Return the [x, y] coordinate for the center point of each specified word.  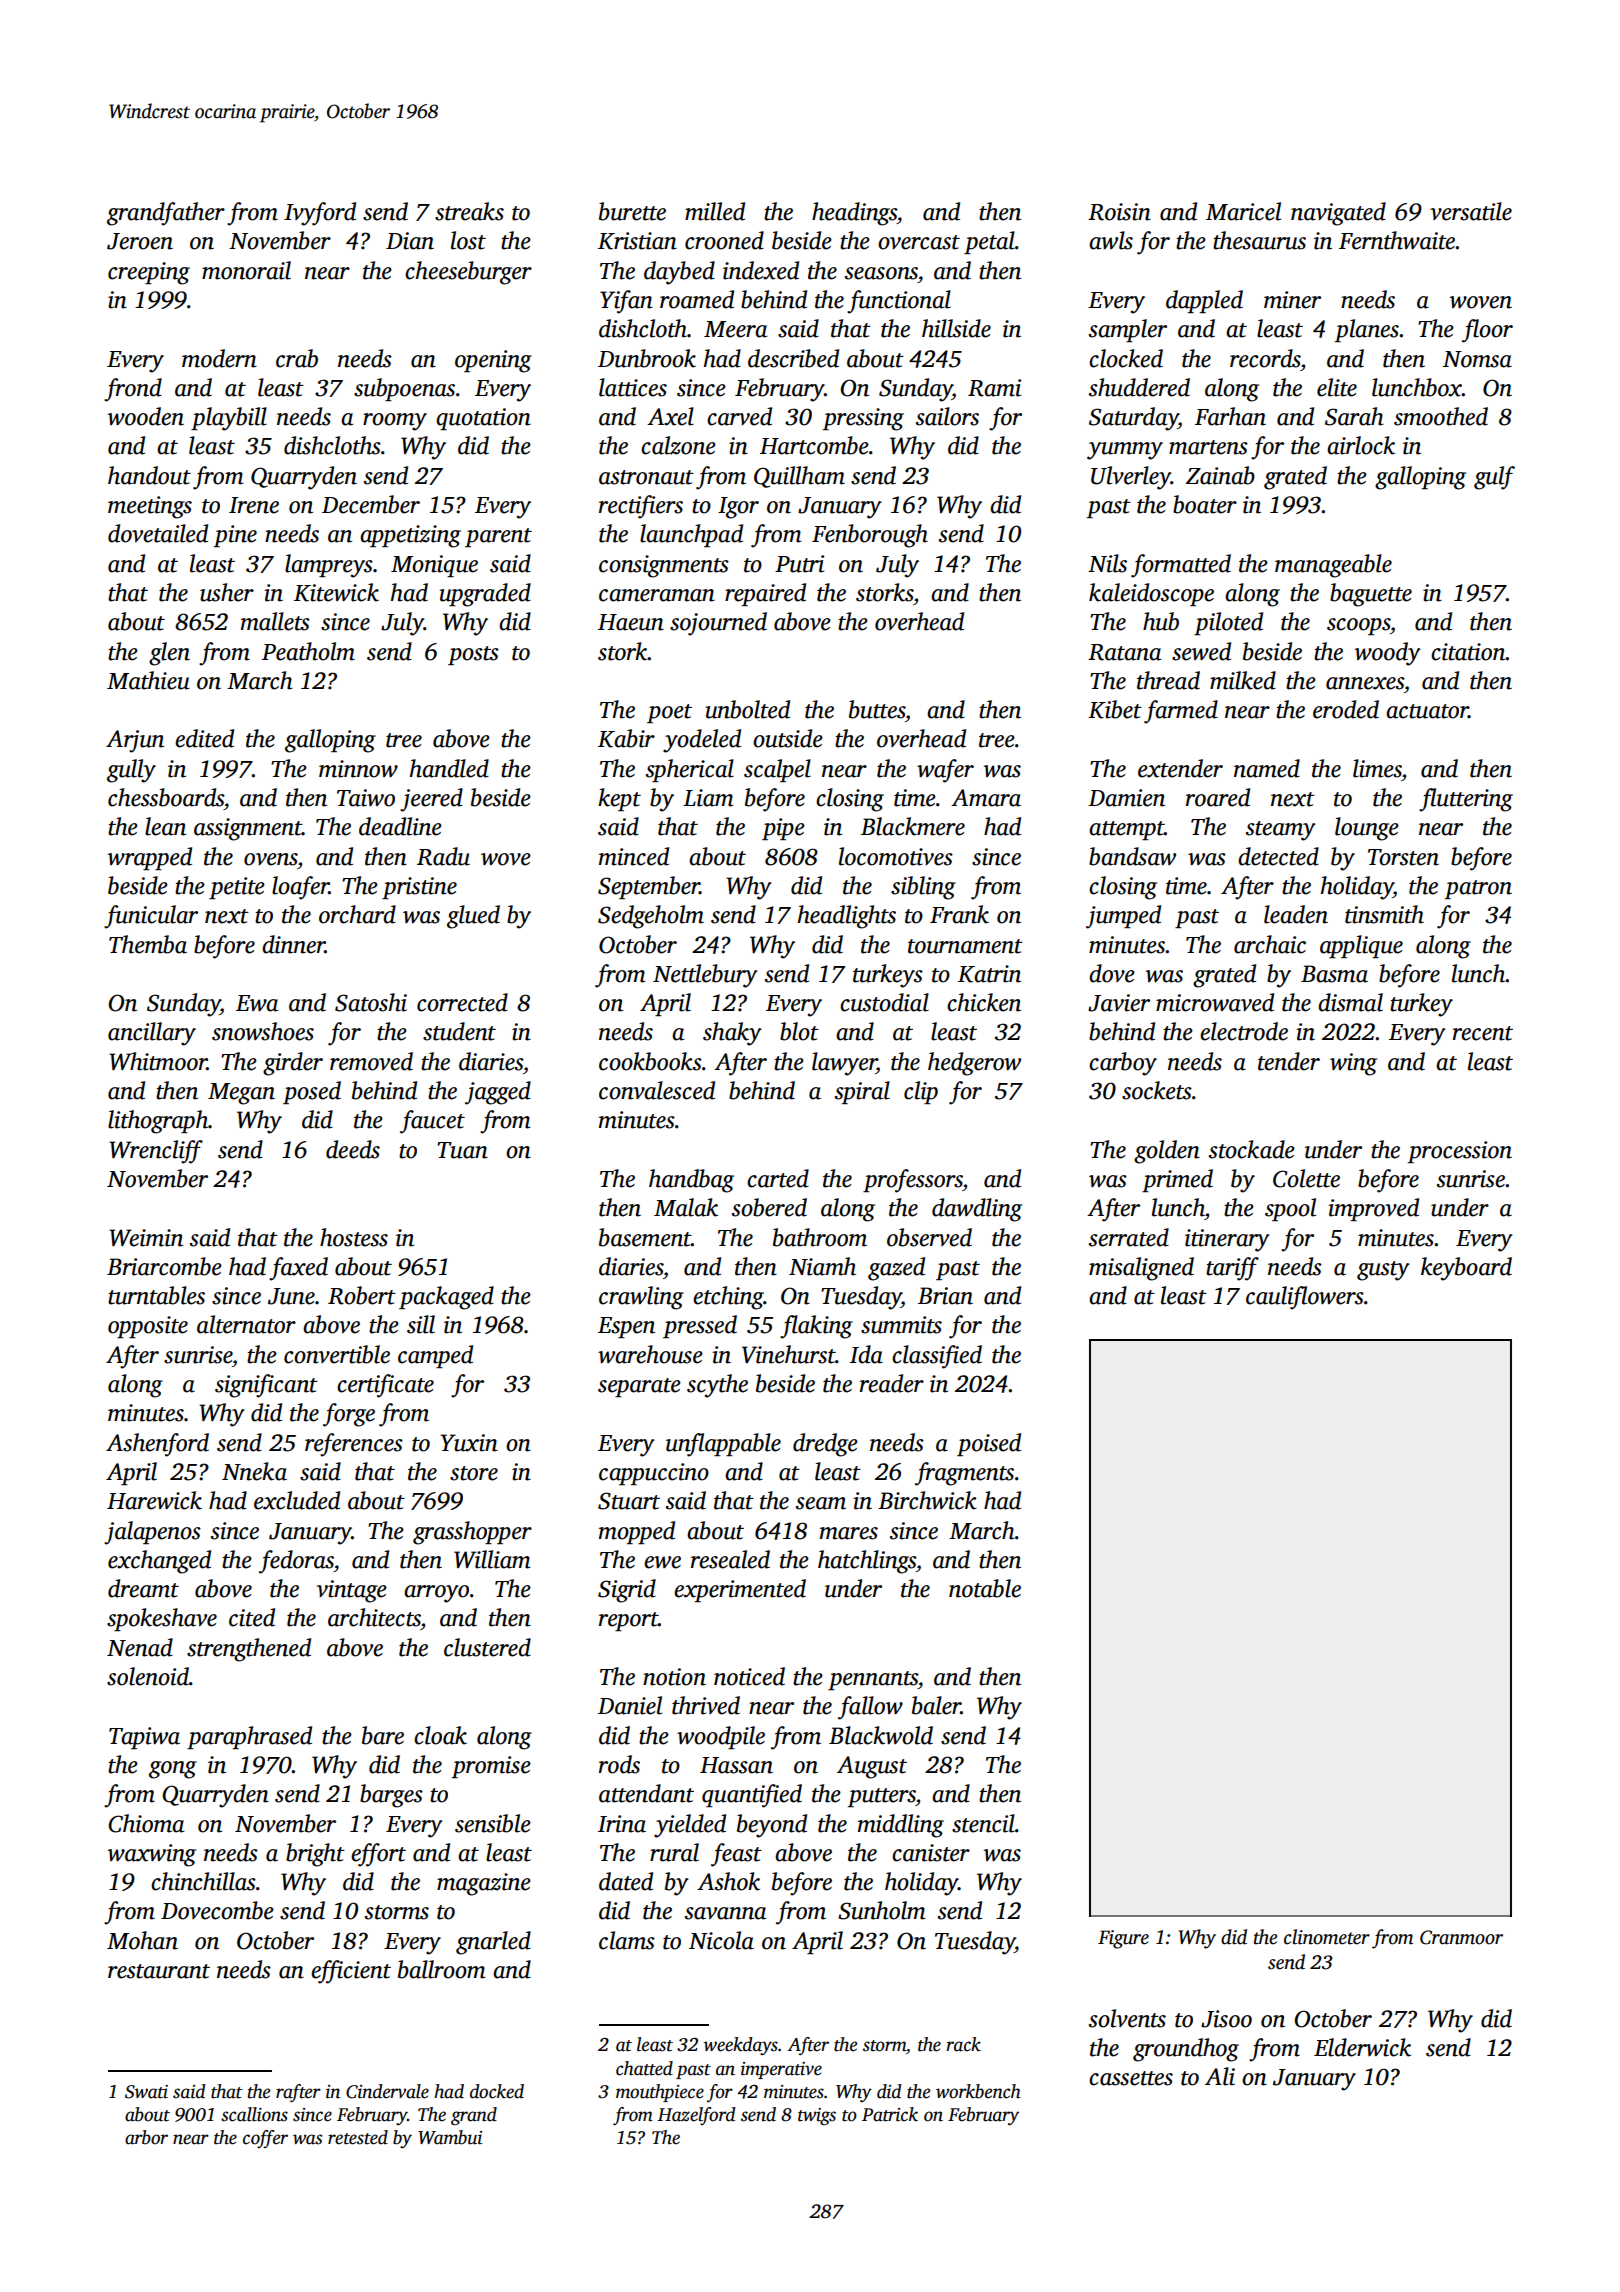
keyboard [1466, 1269]
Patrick [890, 2114]
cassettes [1131, 2078]
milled [715, 211]
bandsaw [1132, 856]
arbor [146, 2137]
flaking [816, 1327]
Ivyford [320, 214]
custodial [884, 1002]
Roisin [1119, 212]
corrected [462, 1002]
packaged [446, 1298]
